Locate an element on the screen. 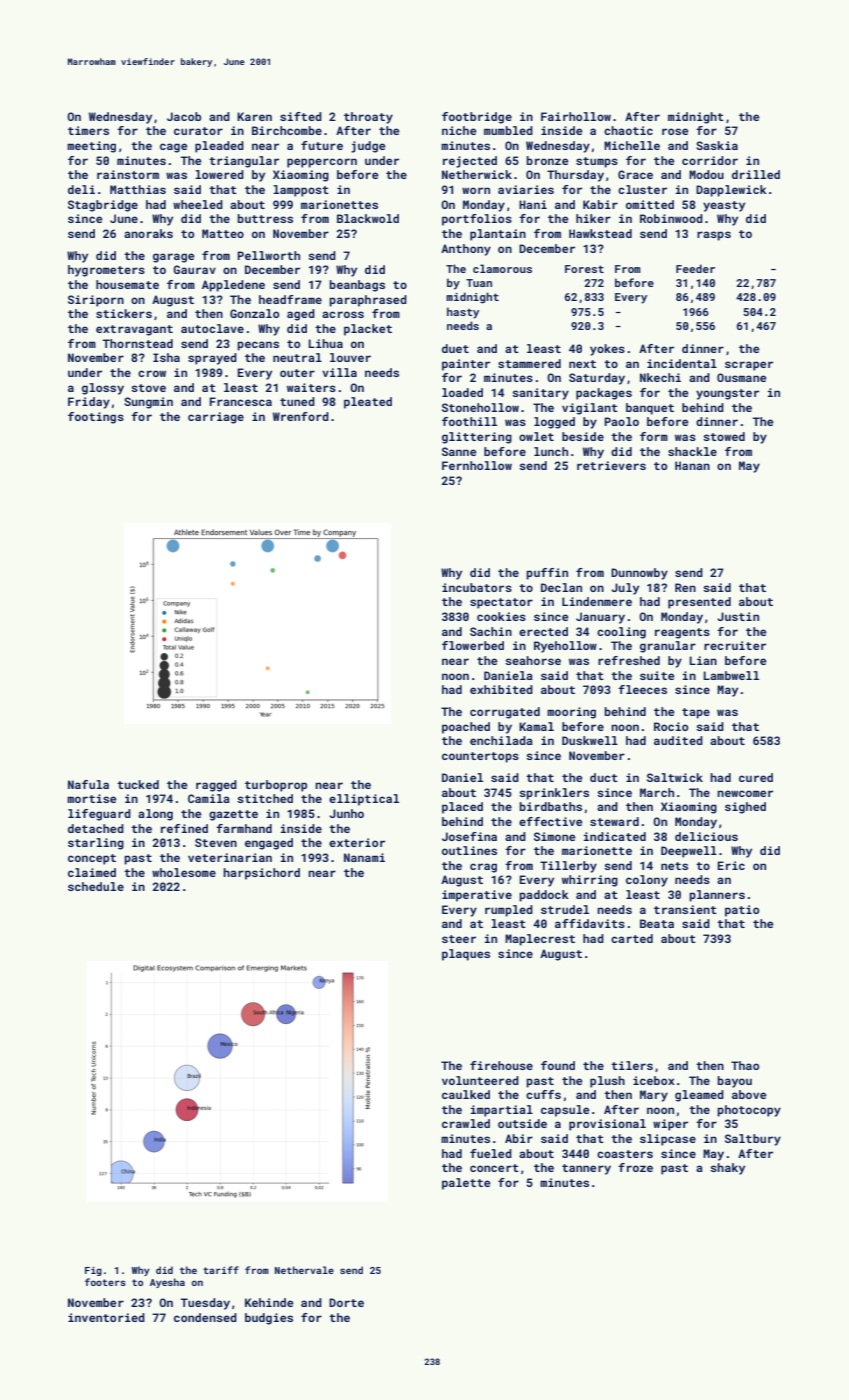  Dorte is located at coordinates (346, 1302).
